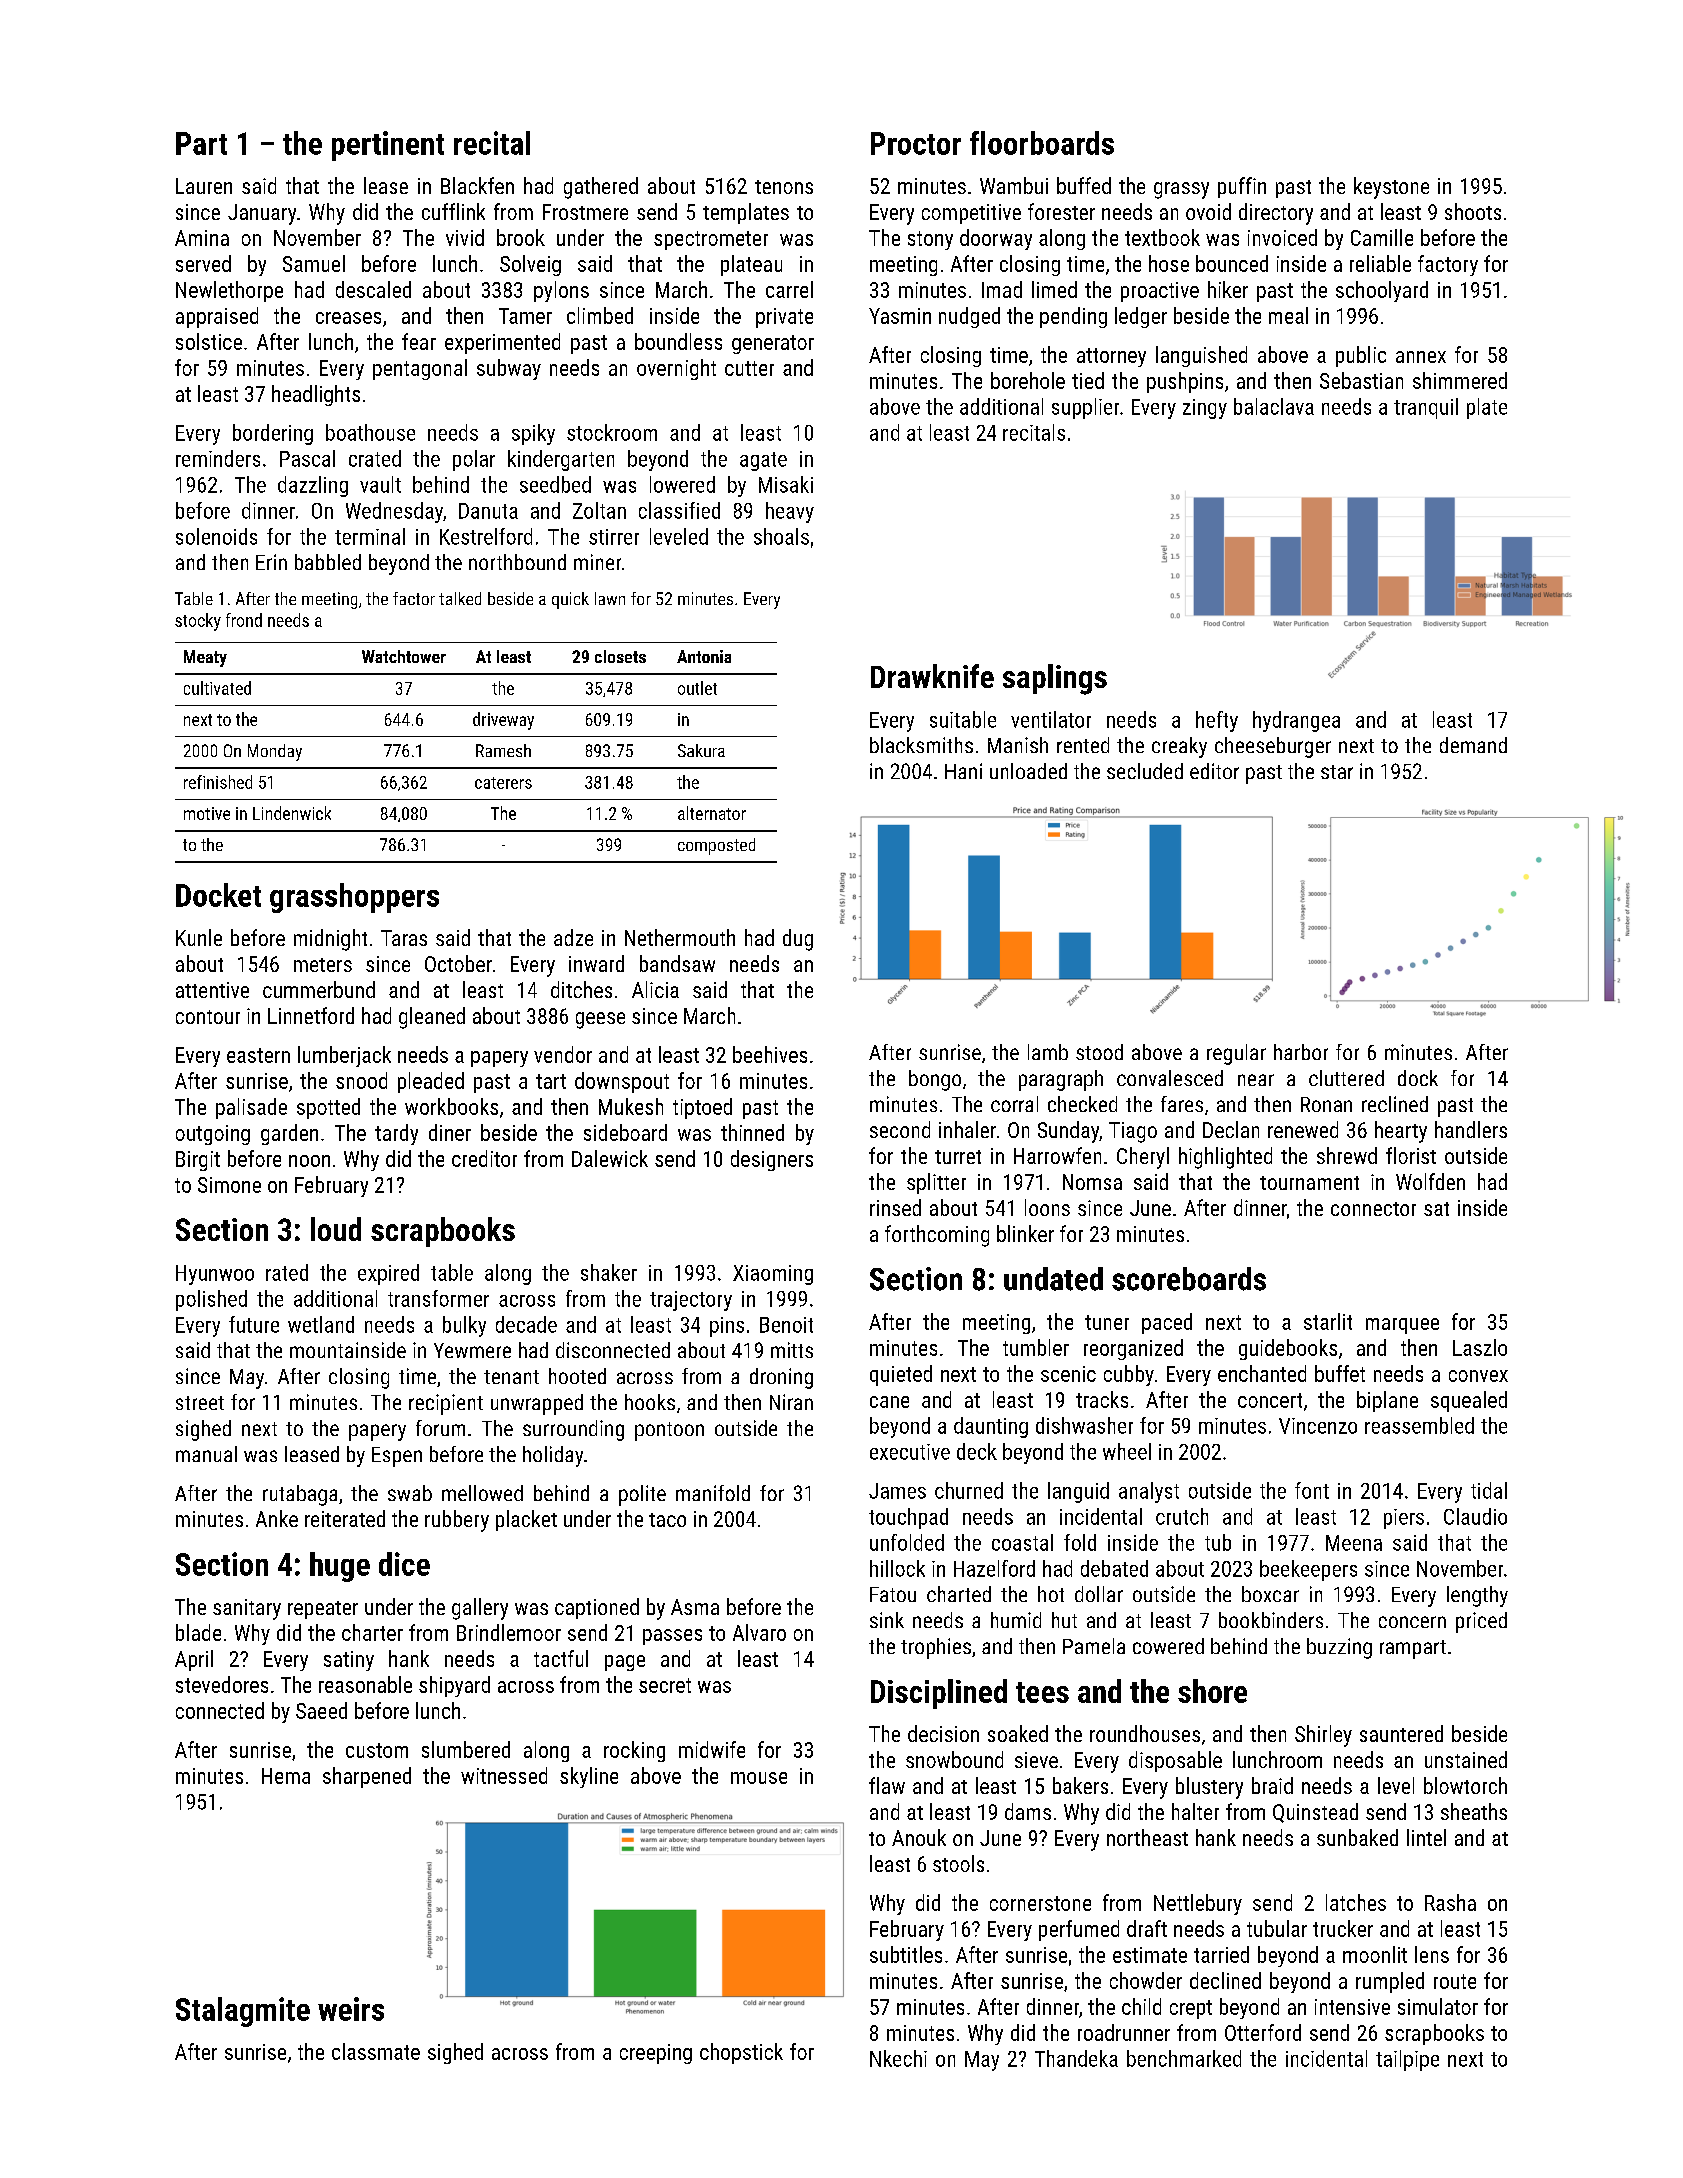 The height and width of the page is (2178, 1683). I want to click on shoals, so click(781, 536).
